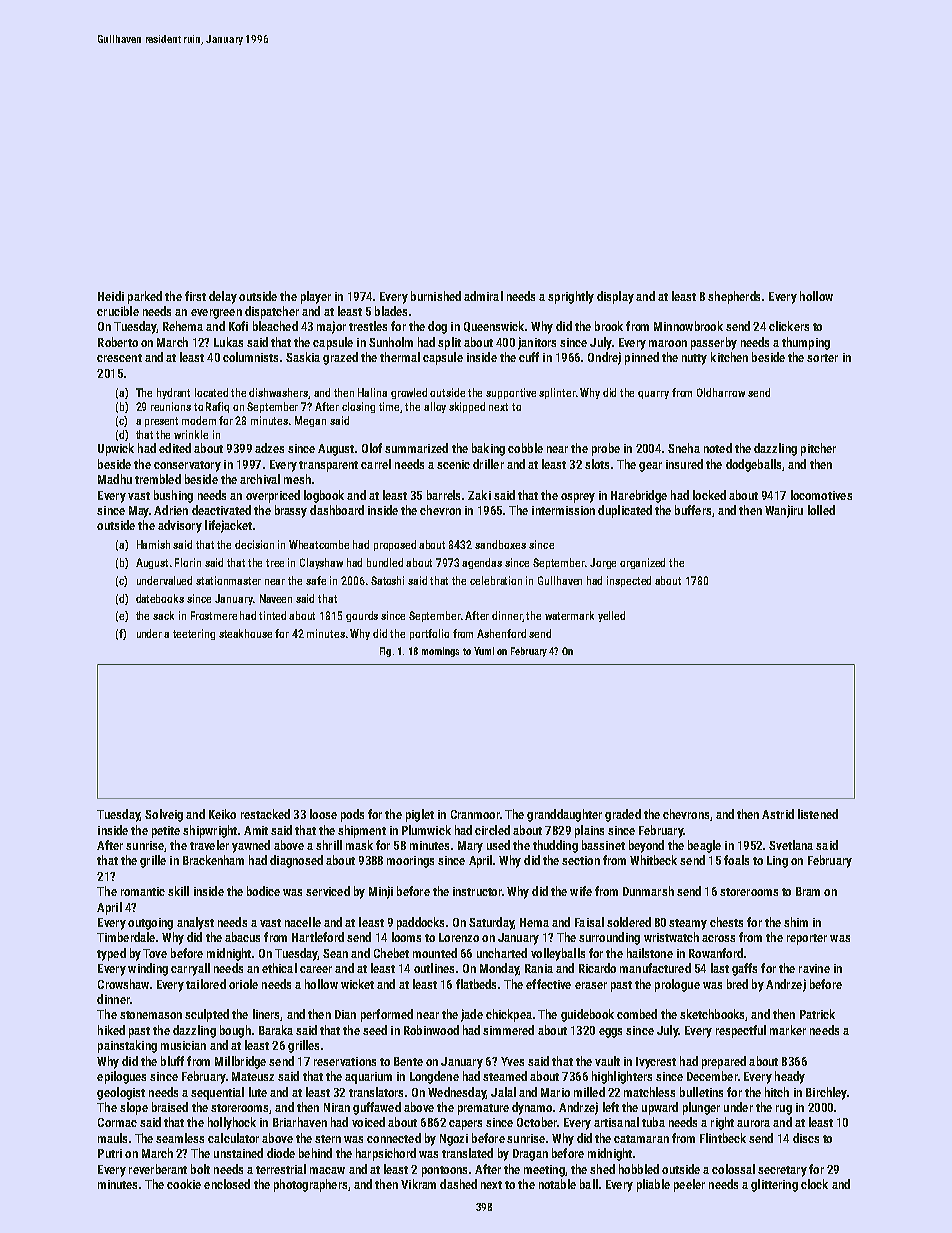  What do you see at coordinates (431, 1030) in the screenshot?
I see `Robinwood` at bounding box center [431, 1030].
